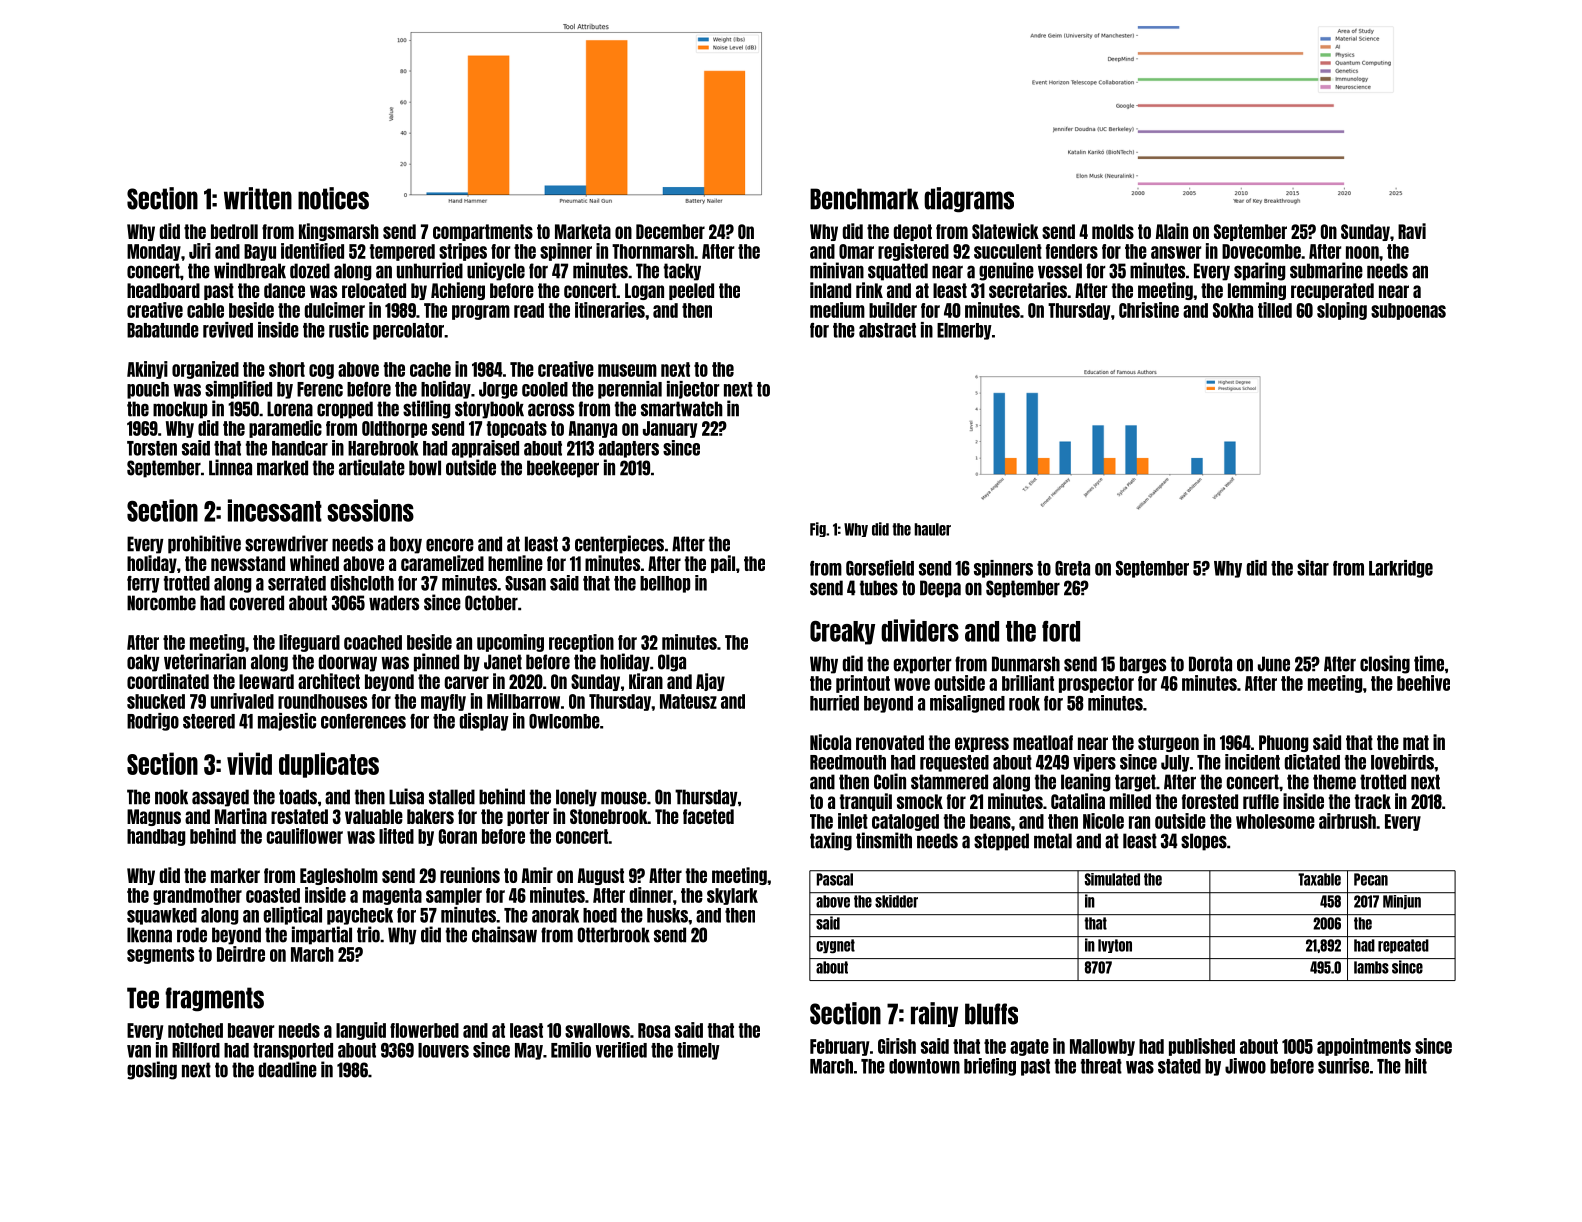 Image resolution: width=1582 pixels, height=1222 pixels. What do you see at coordinates (1313, 568) in the screenshot?
I see `sitar` at bounding box center [1313, 568].
